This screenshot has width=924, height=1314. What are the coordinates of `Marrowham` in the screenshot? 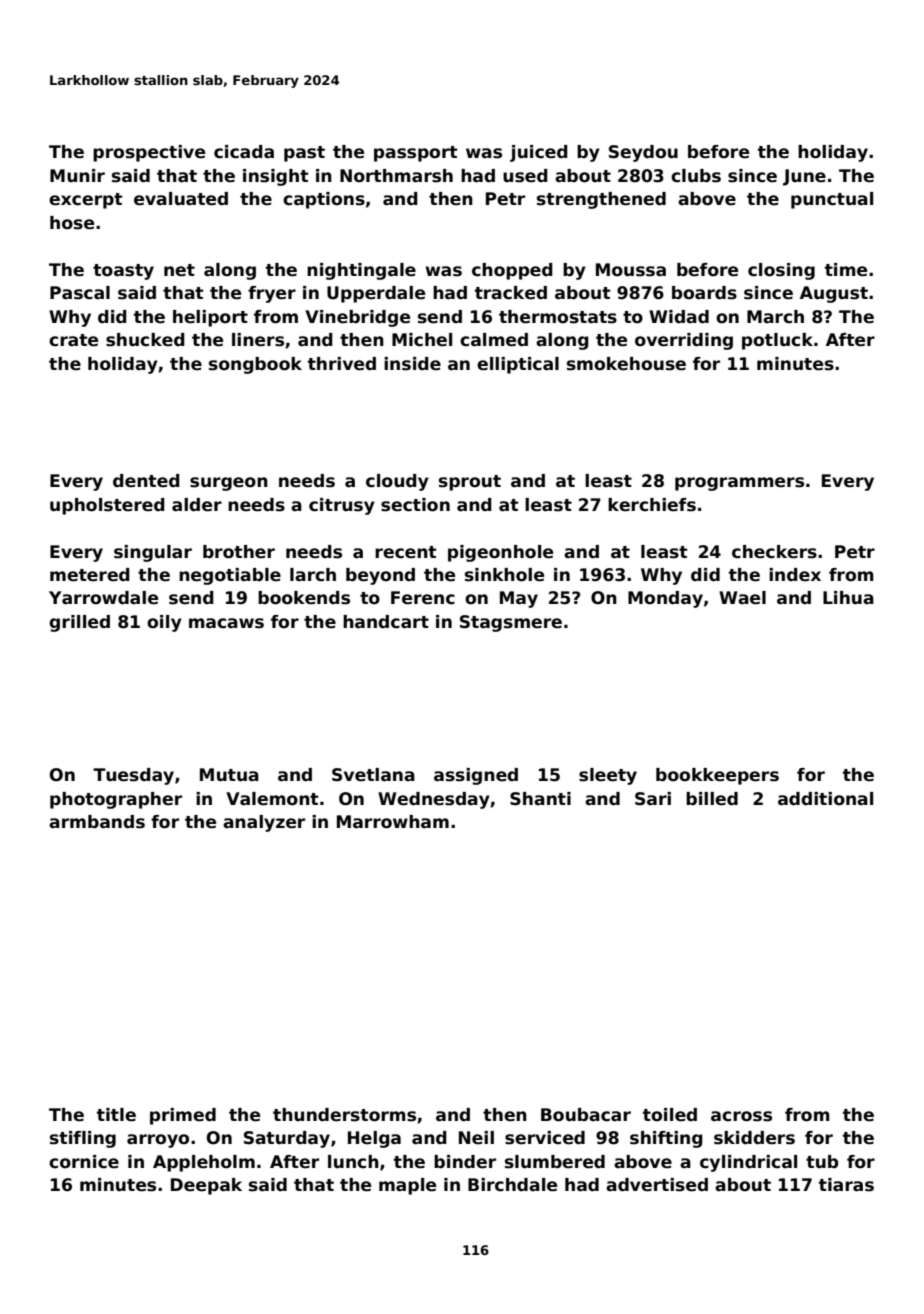 It's located at (393, 822).
